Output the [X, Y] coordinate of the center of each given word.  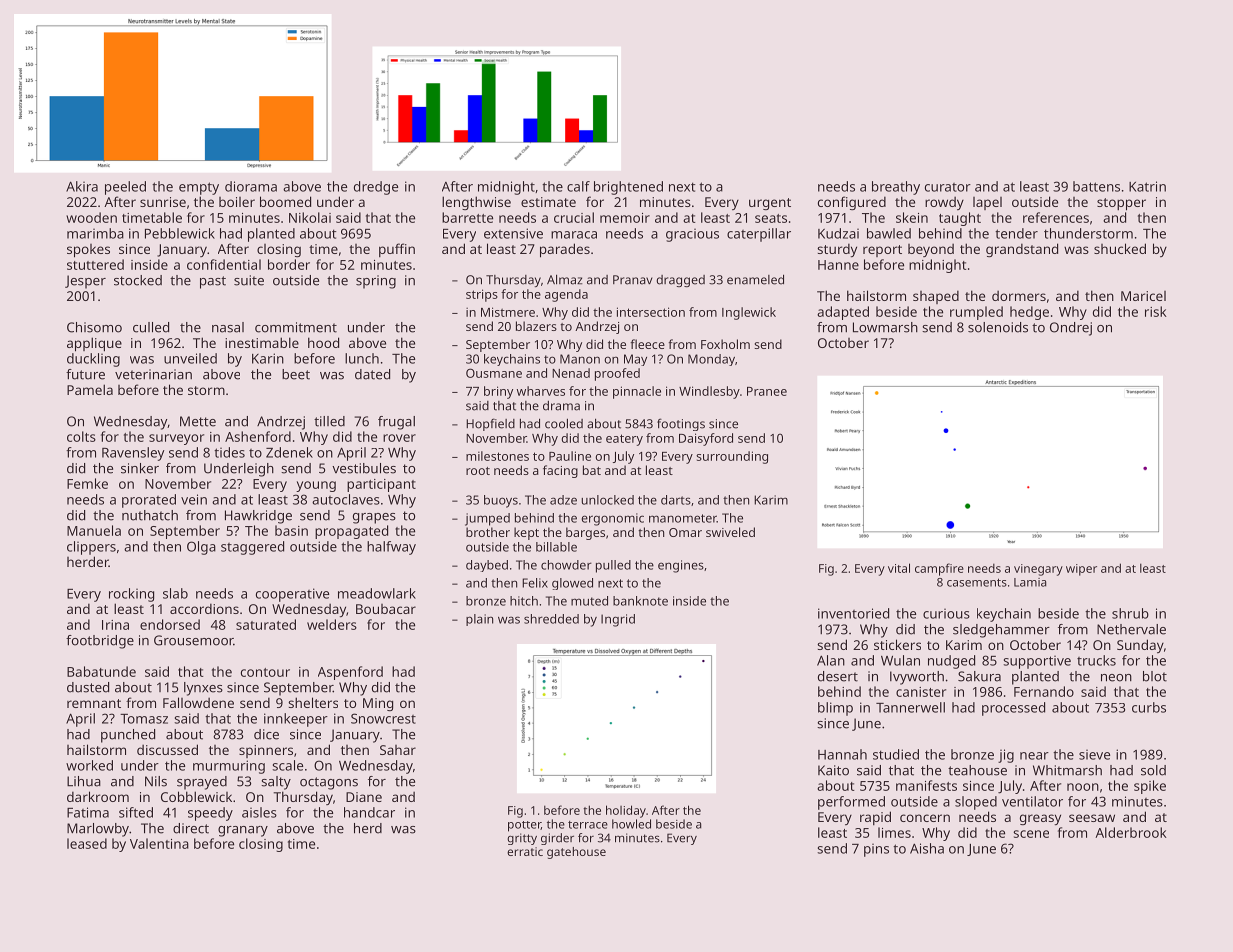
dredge [376, 188]
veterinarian [153, 374]
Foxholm [725, 344]
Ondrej [1071, 329]
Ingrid [618, 620]
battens [1096, 186]
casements [977, 582]
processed [1013, 709]
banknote [640, 601]
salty [276, 783]
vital [899, 568]
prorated [149, 501]
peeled [125, 188]
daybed [487, 566]
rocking [131, 595]
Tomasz [144, 719]
